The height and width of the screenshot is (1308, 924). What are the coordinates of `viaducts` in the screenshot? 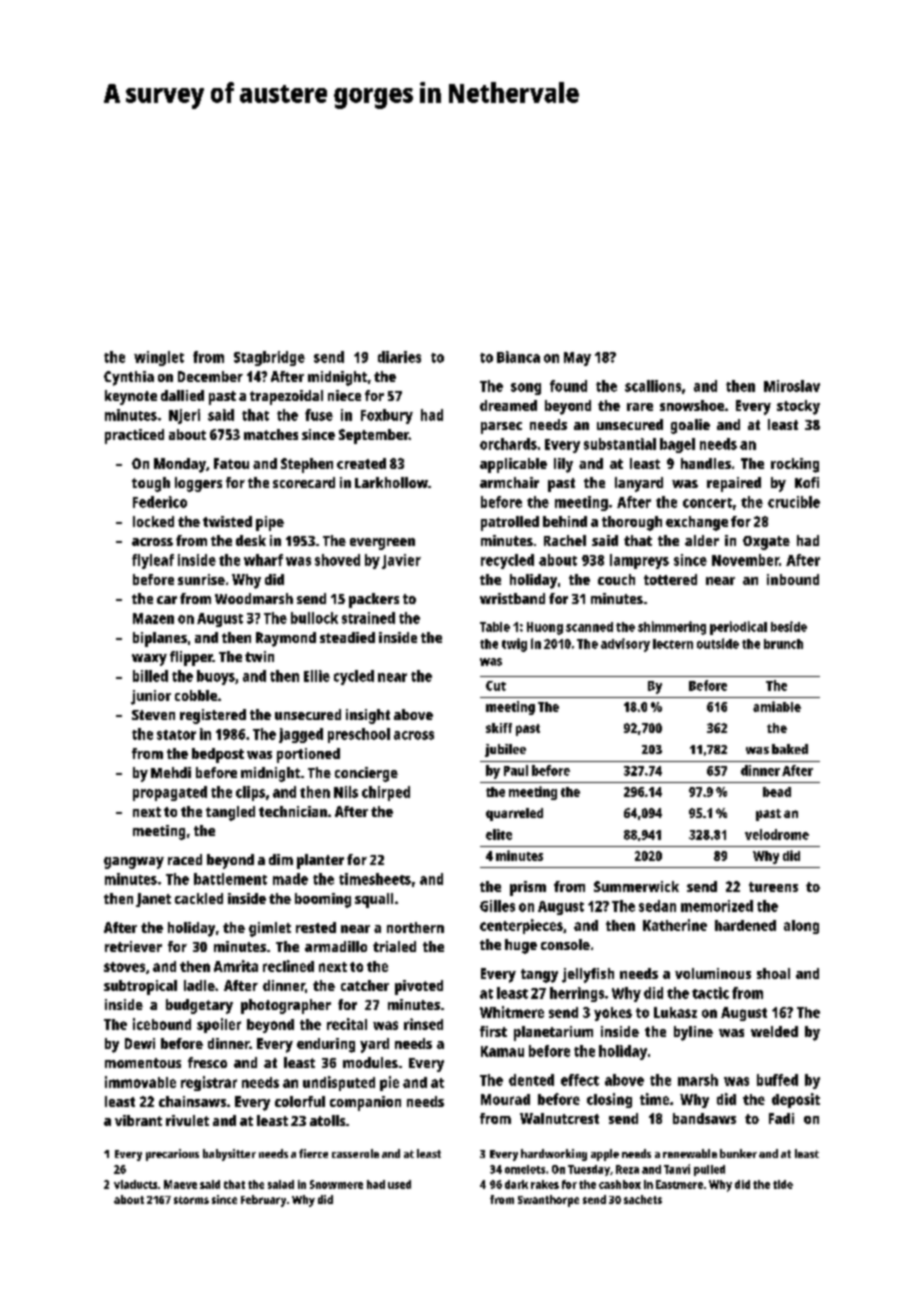 It's located at (135, 1184).
